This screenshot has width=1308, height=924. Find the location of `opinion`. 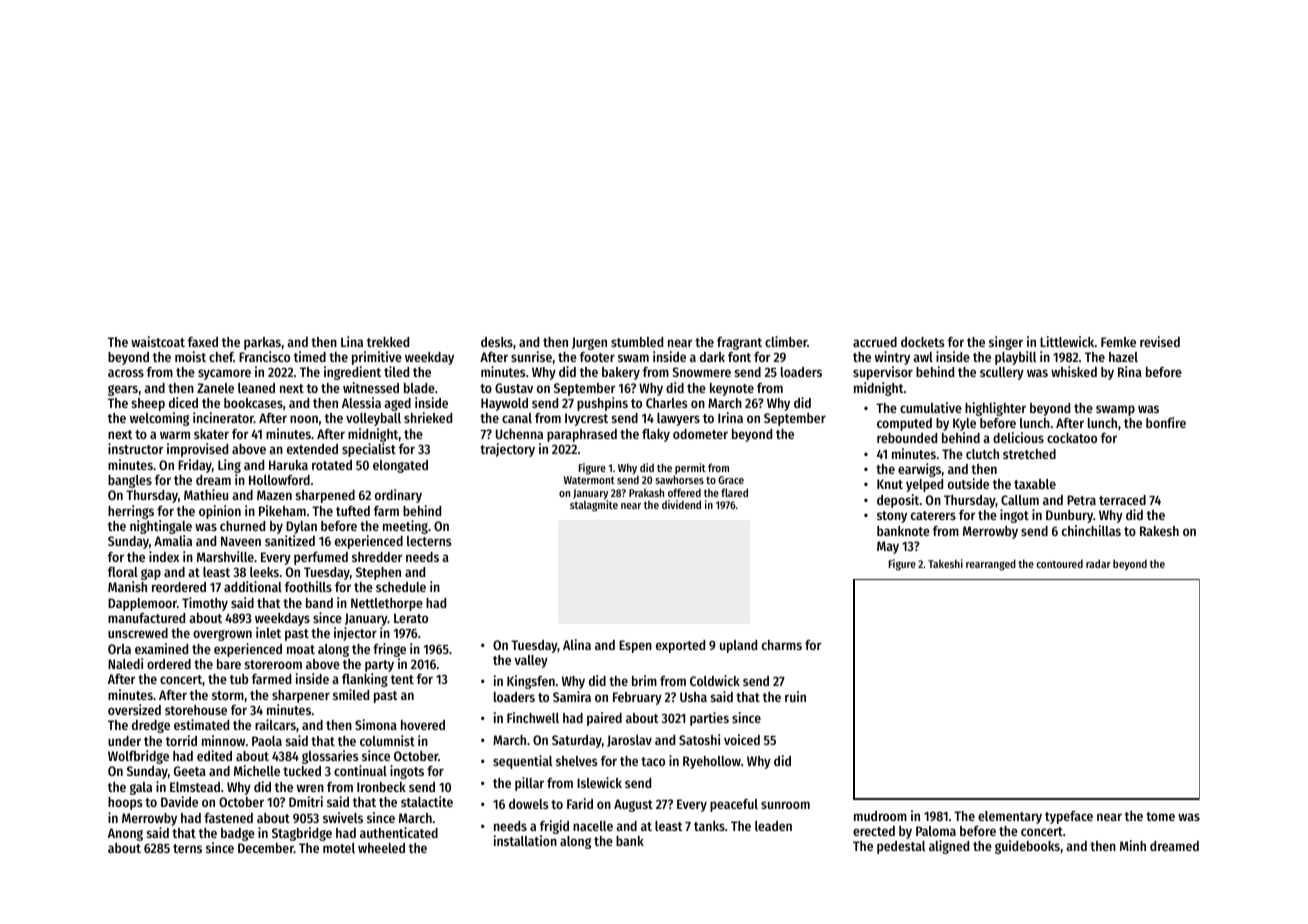

opinion is located at coordinates (220, 512).
